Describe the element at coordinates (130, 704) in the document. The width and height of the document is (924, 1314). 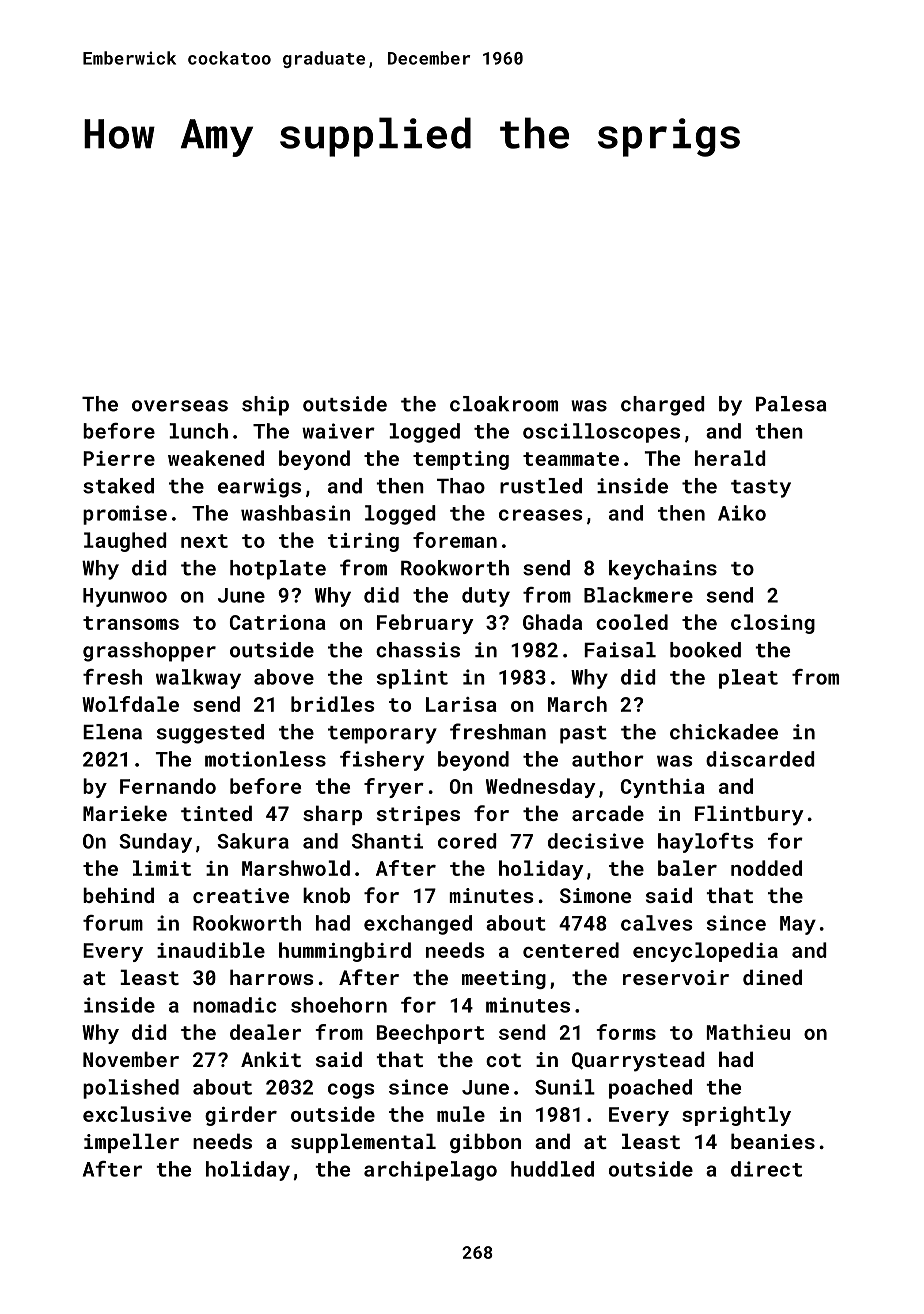
I see `Wolfdale` at that location.
